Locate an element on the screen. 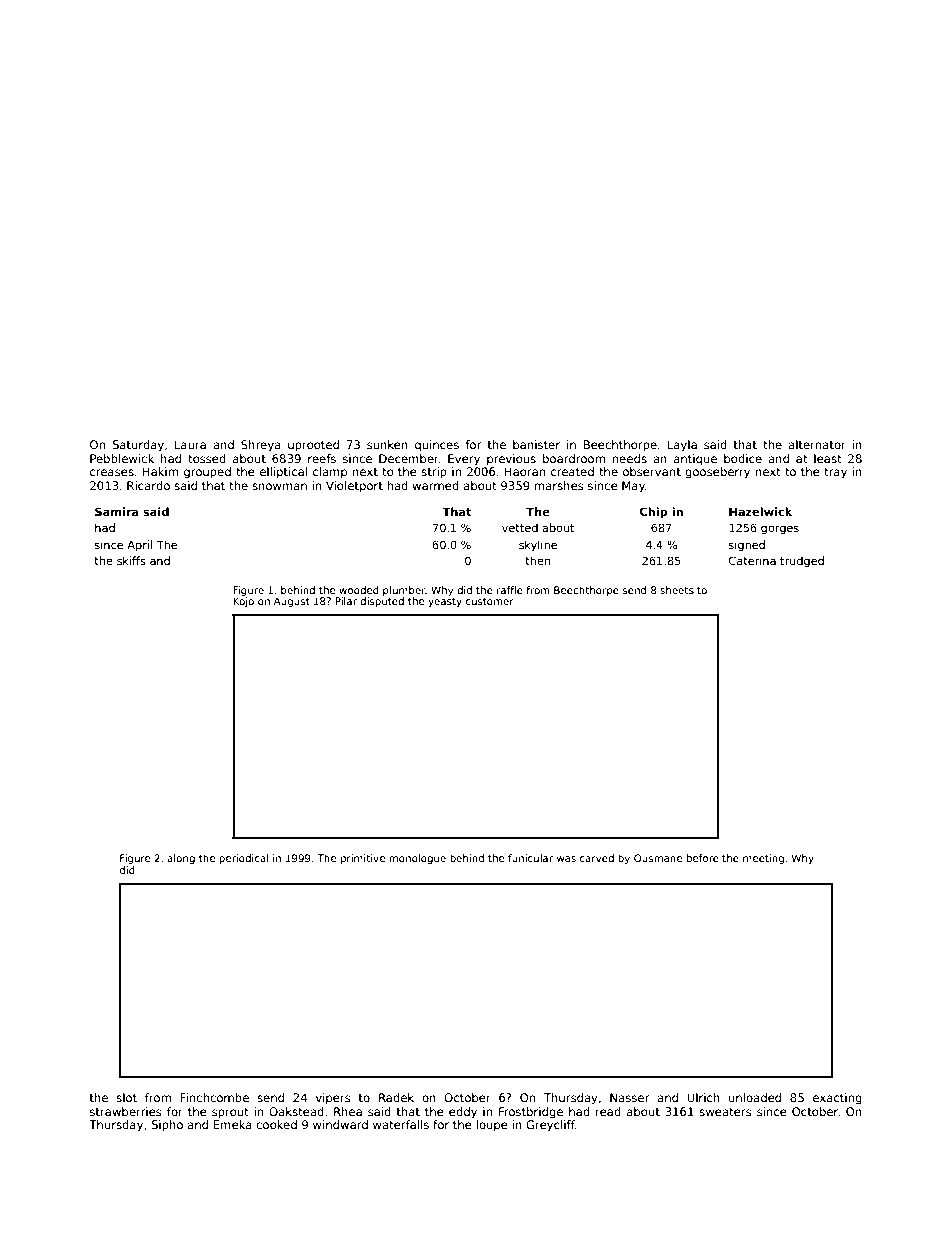  Greycliff is located at coordinates (550, 1126).
